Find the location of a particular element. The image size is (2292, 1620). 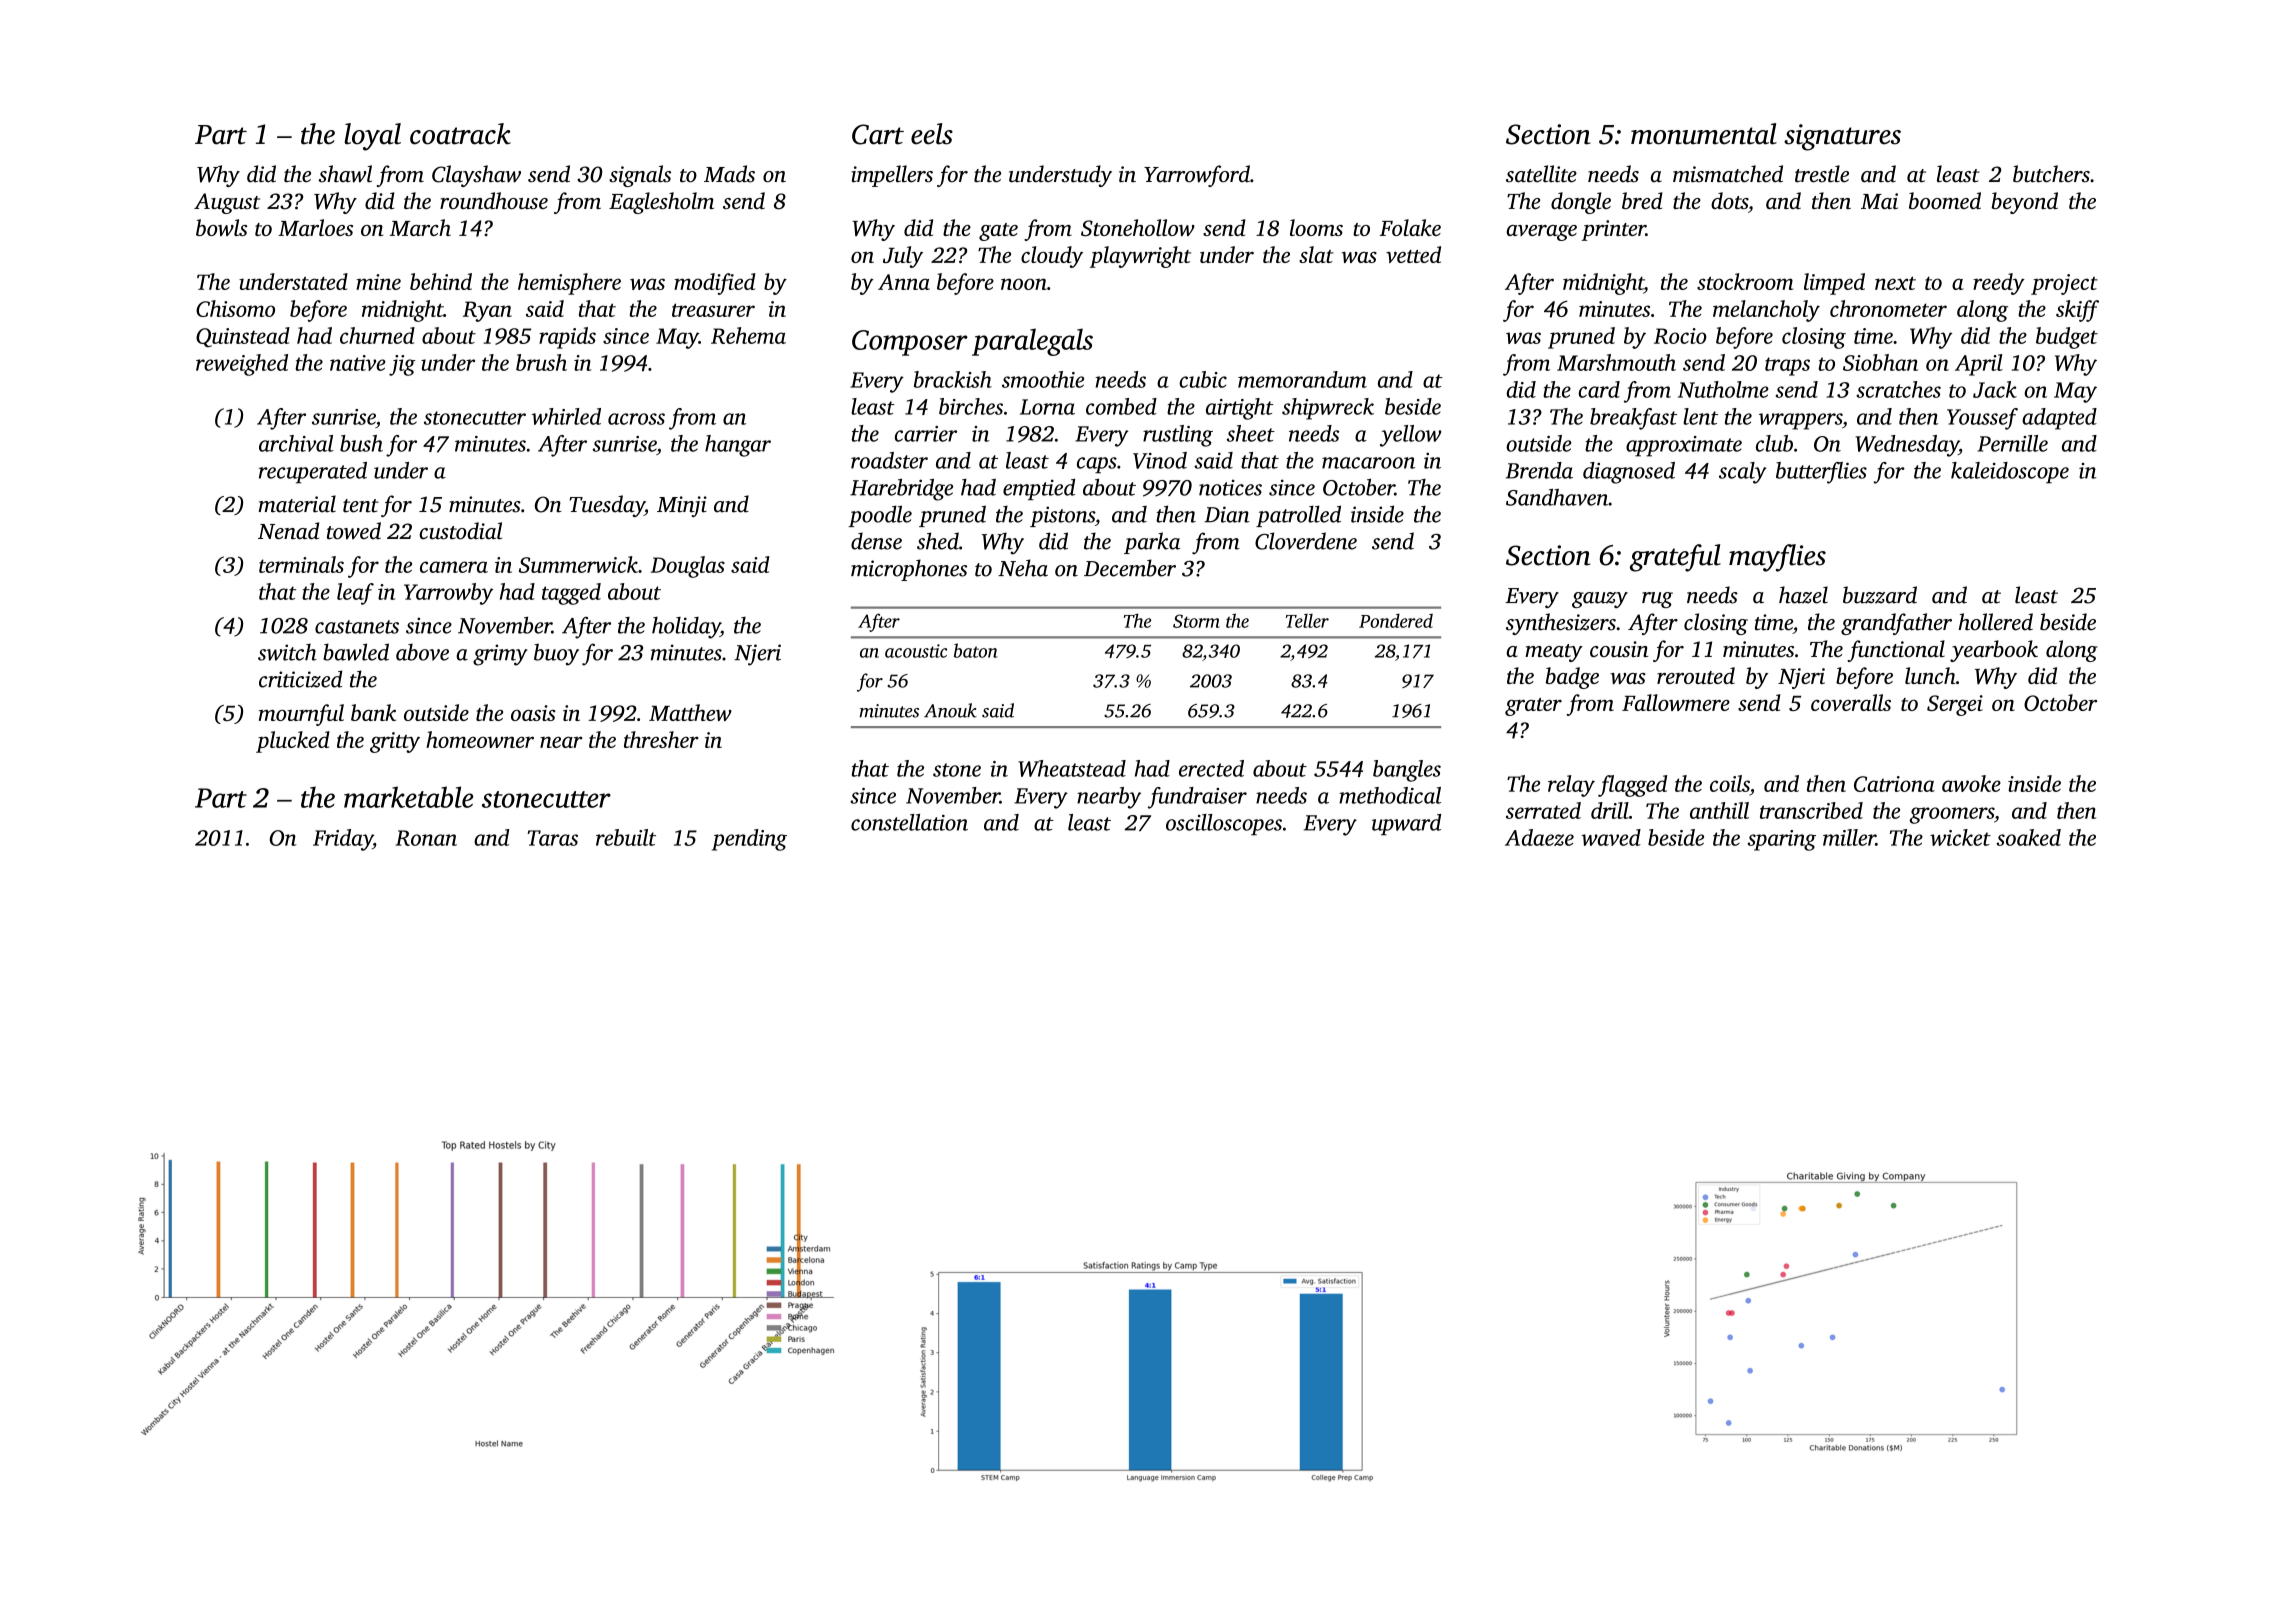

Teller is located at coordinates (1307, 621).
